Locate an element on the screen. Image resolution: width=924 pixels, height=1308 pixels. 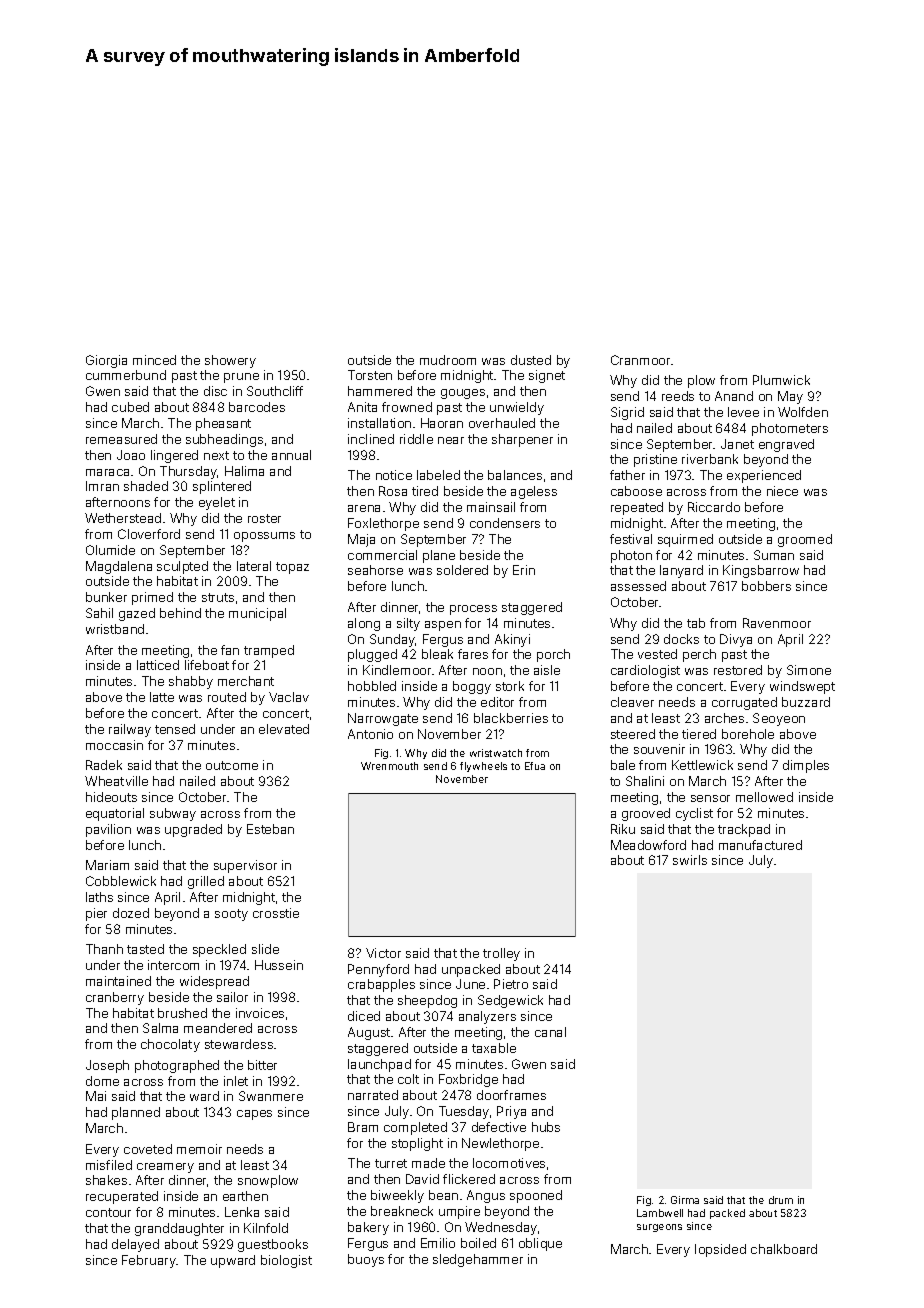
gazed is located at coordinates (137, 614).
